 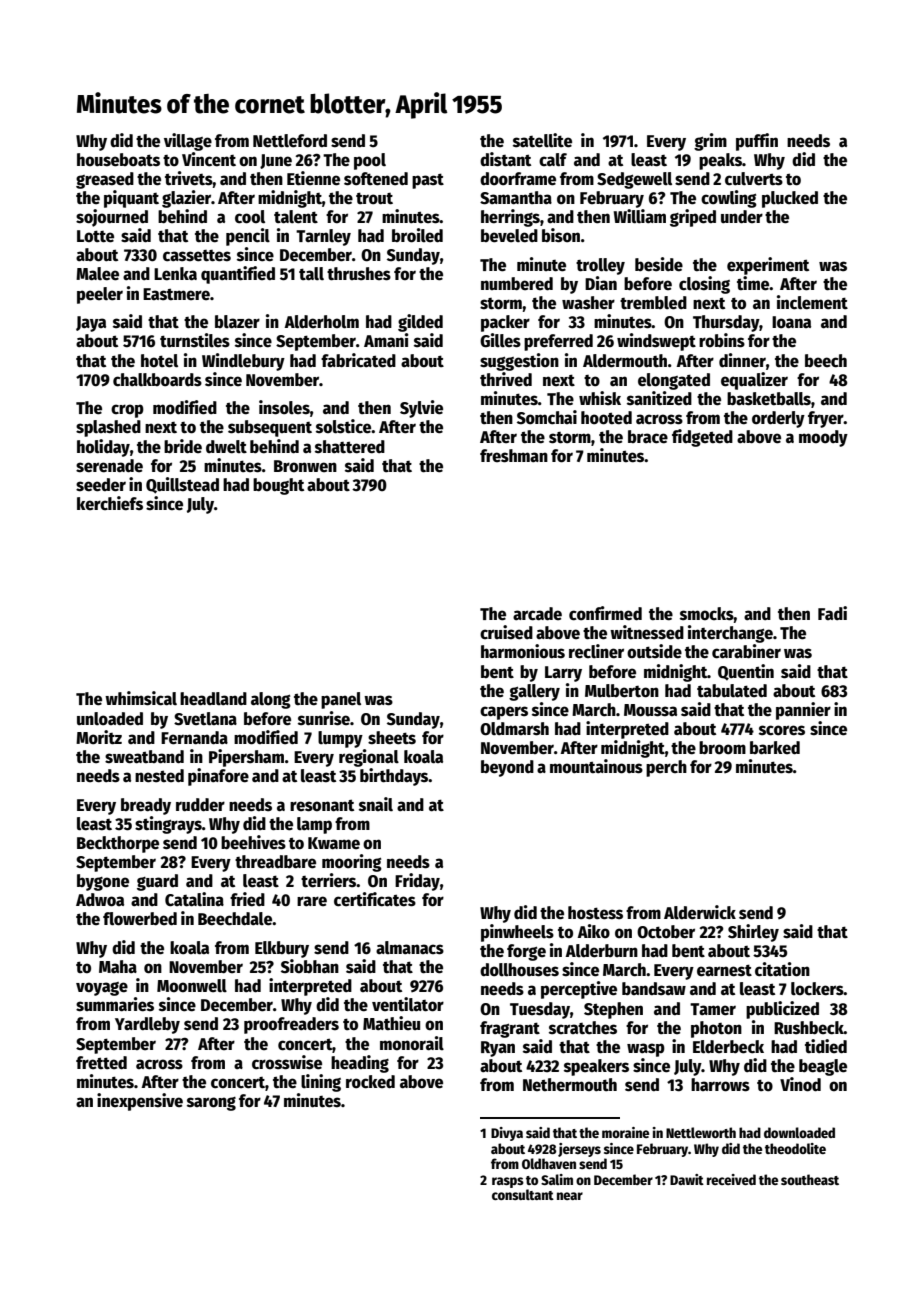 What do you see at coordinates (144, 757) in the page?
I see `sweatband` at bounding box center [144, 757].
